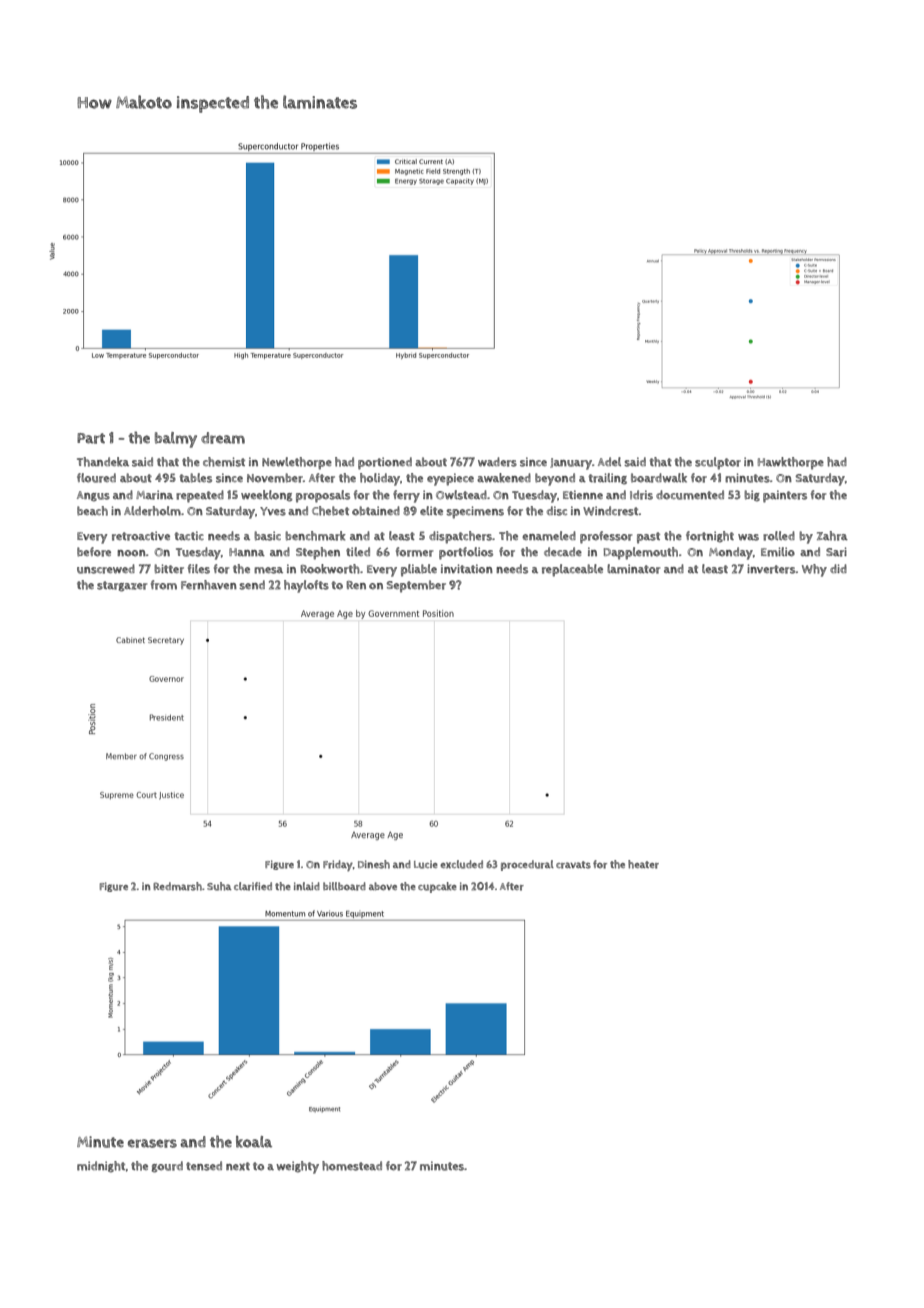 This screenshot has width=924, height=1308. Describe the element at coordinates (219, 886) in the screenshot. I see `Suha` at that location.
